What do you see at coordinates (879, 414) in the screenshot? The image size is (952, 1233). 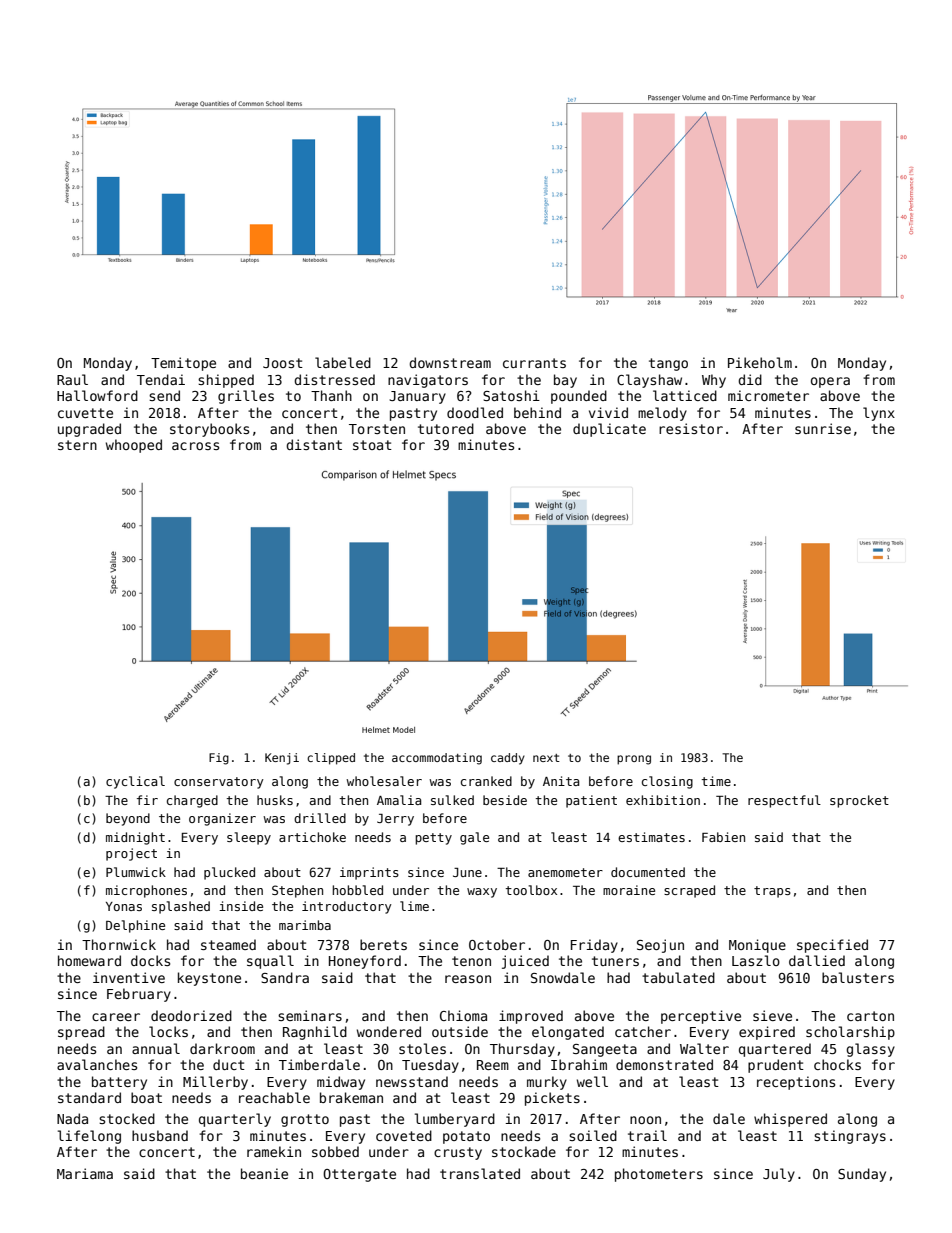 I see `lynx` at bounding box center [879, 414].
